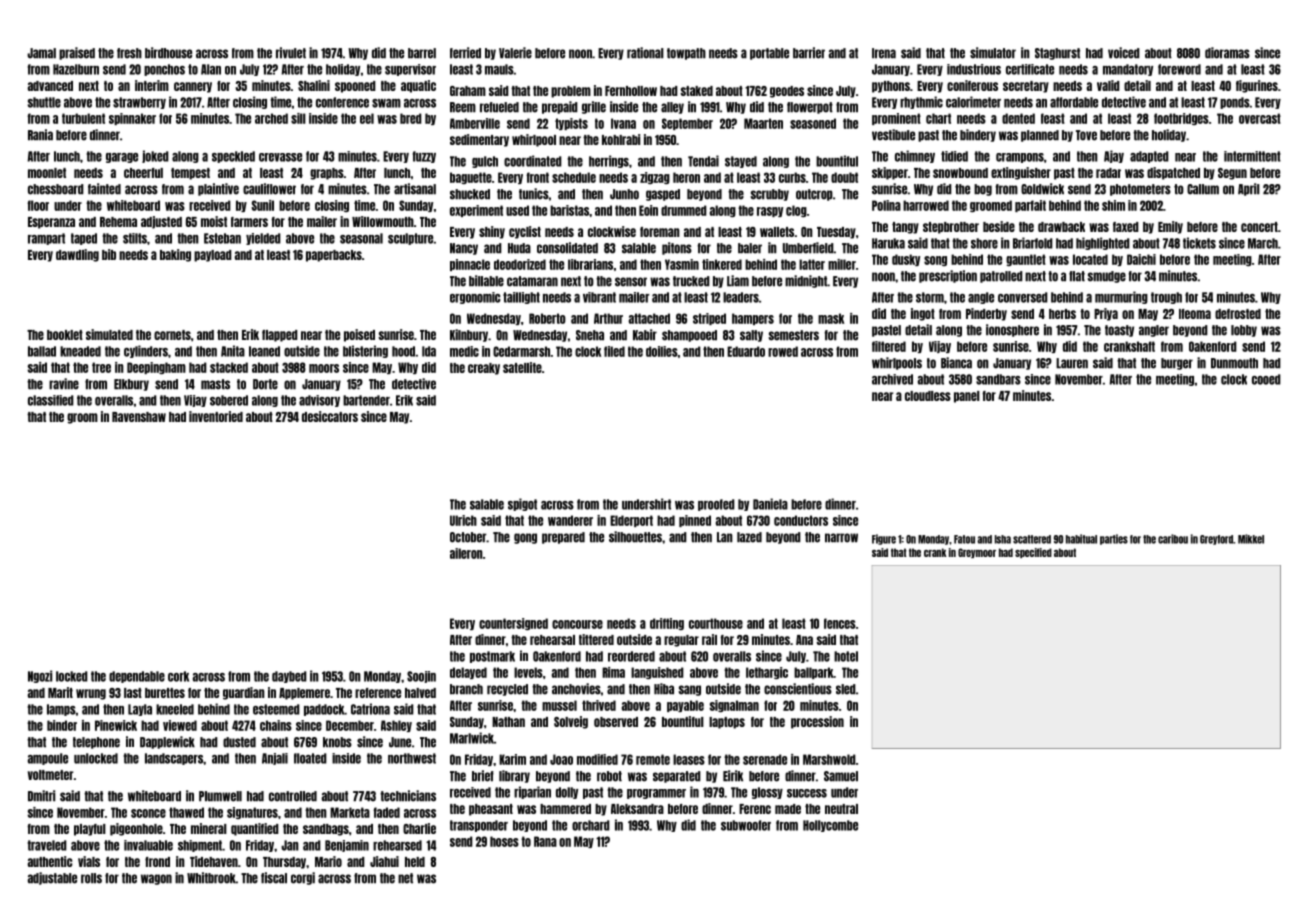 Image resolution: width=1308 pixels, height=924 pixels. I want to click on Ulrich, so click(463, 520).
